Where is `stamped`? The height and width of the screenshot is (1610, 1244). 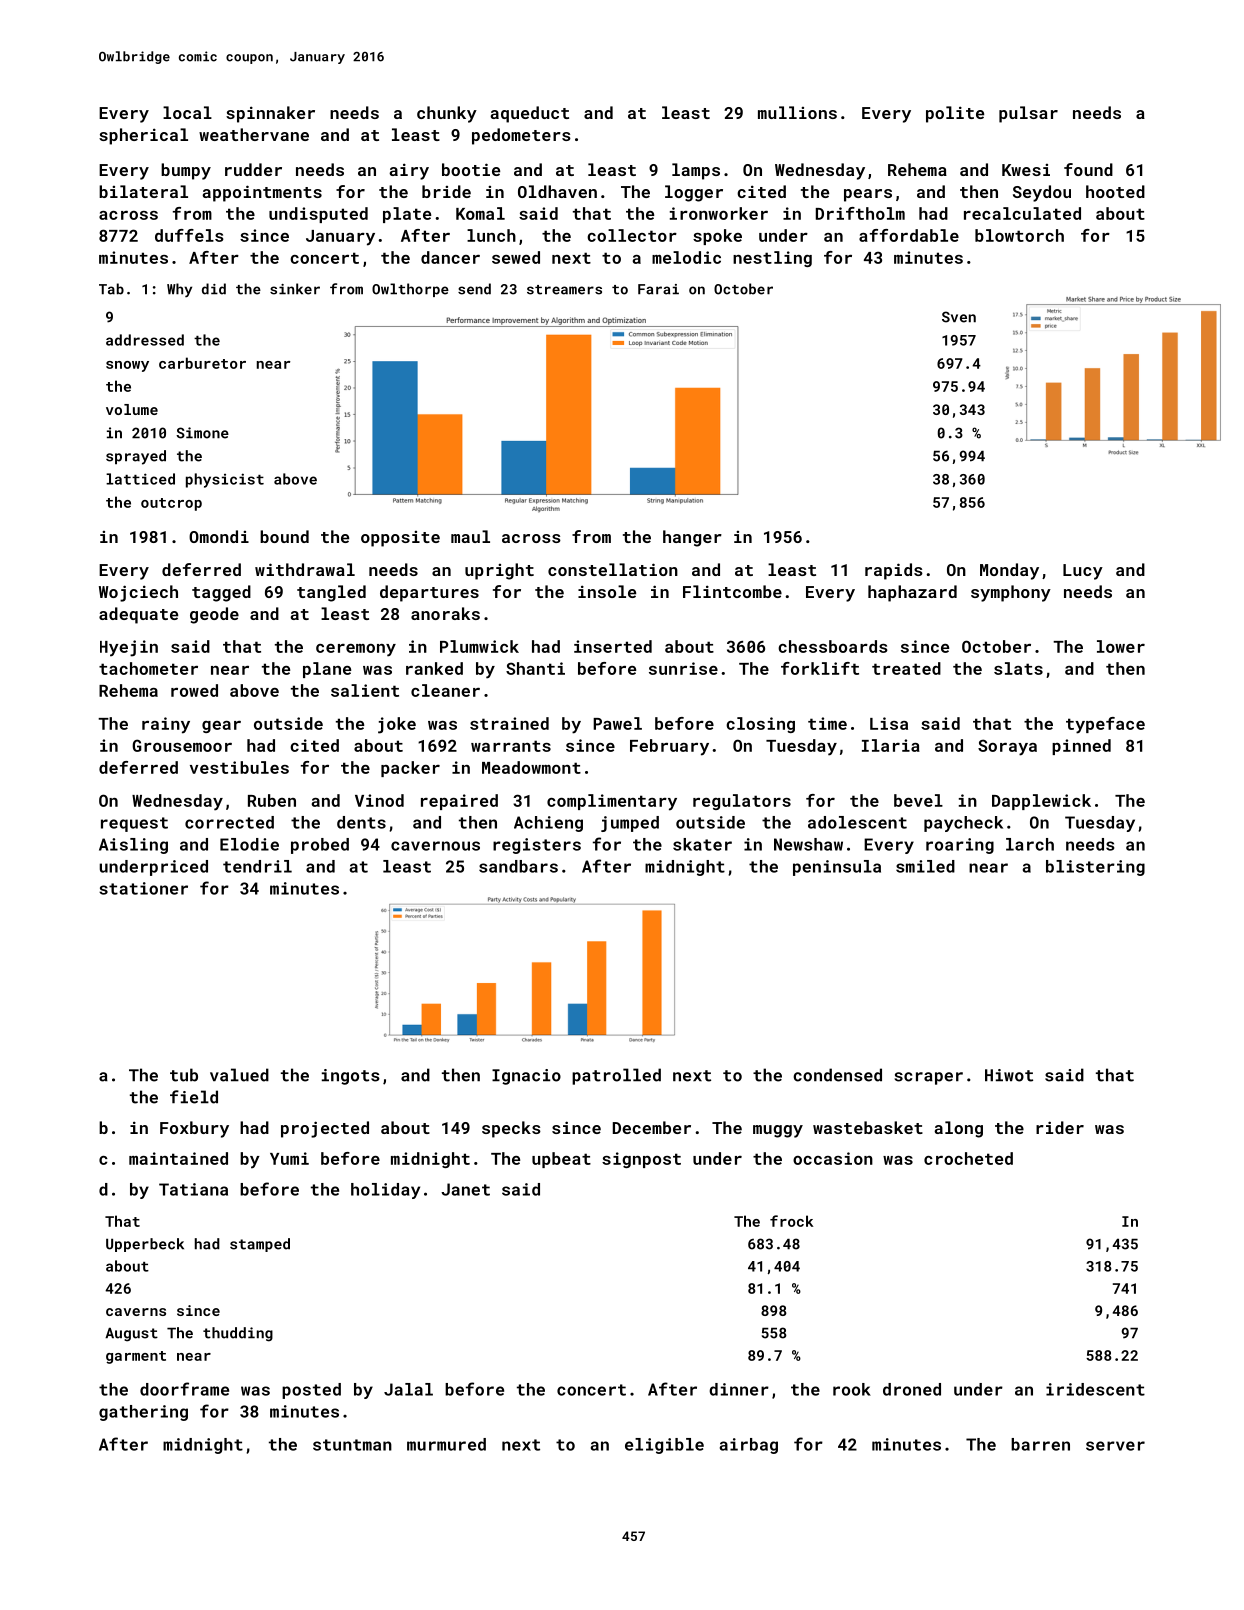
stamped is located at coordinates (260, 1245).
